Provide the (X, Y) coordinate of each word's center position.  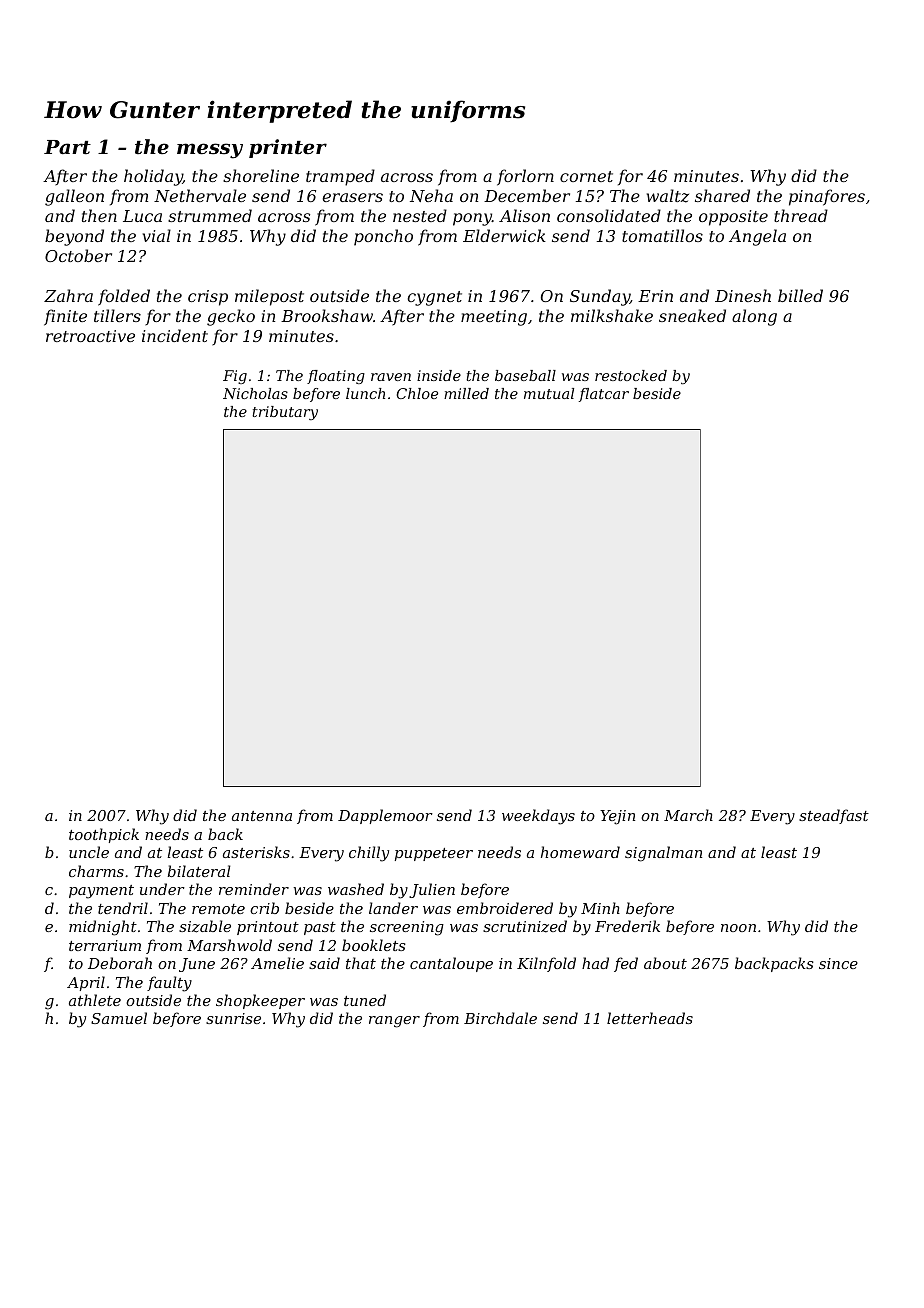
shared (722, 195)
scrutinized (525, 926)
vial (157, 235)
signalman (663, 854)
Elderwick (504, 235)
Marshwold (229, 945)
